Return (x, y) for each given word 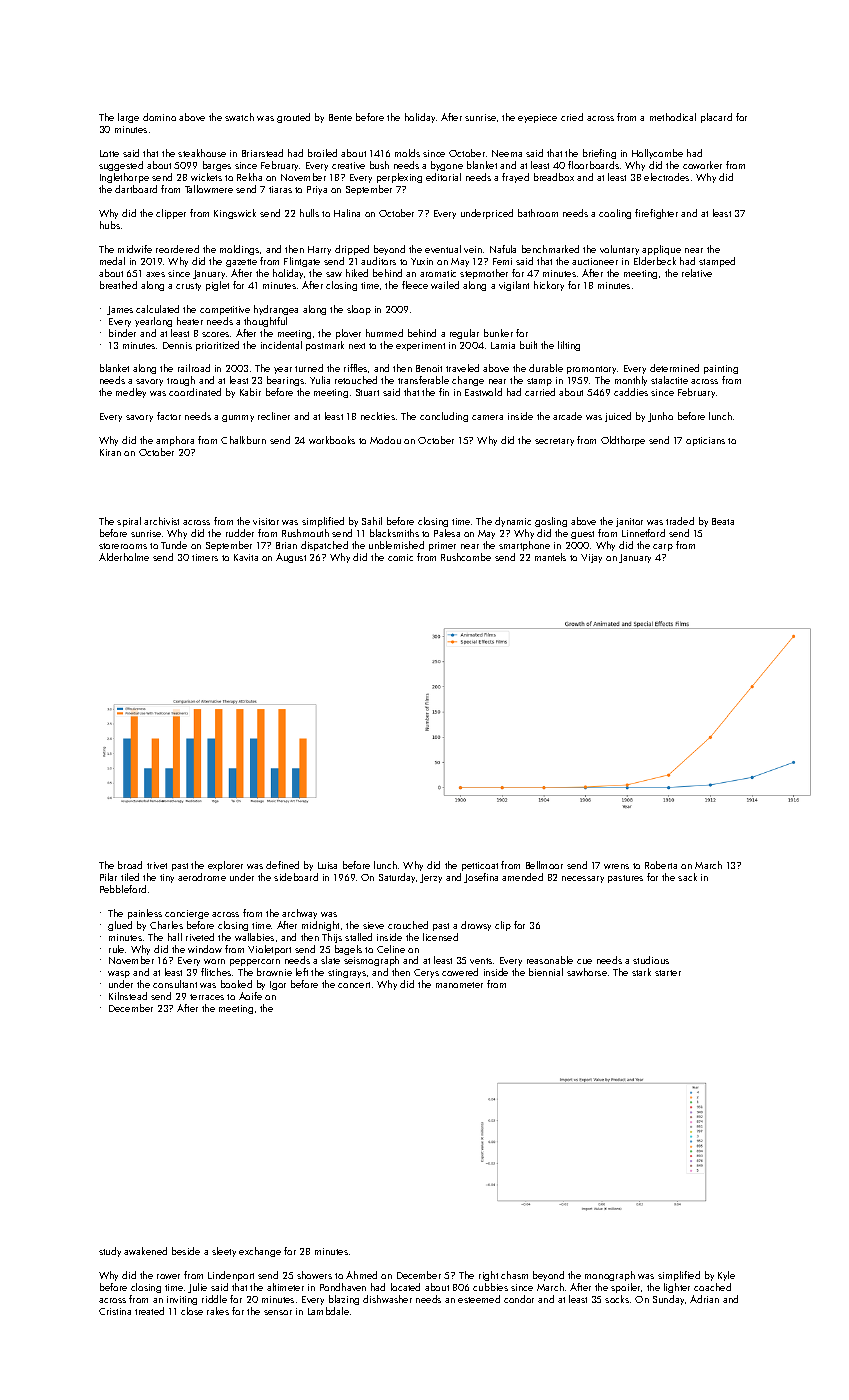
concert (354, 985)
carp (663, 547)
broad (130, 865)
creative (348, 165)
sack (687, 877)
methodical (673, 117)
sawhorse (587, 972)
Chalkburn (243, 440)
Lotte (109, 153)
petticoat (480, 866)
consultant (175, 984)
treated (149, 1311)
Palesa (447, 533)
